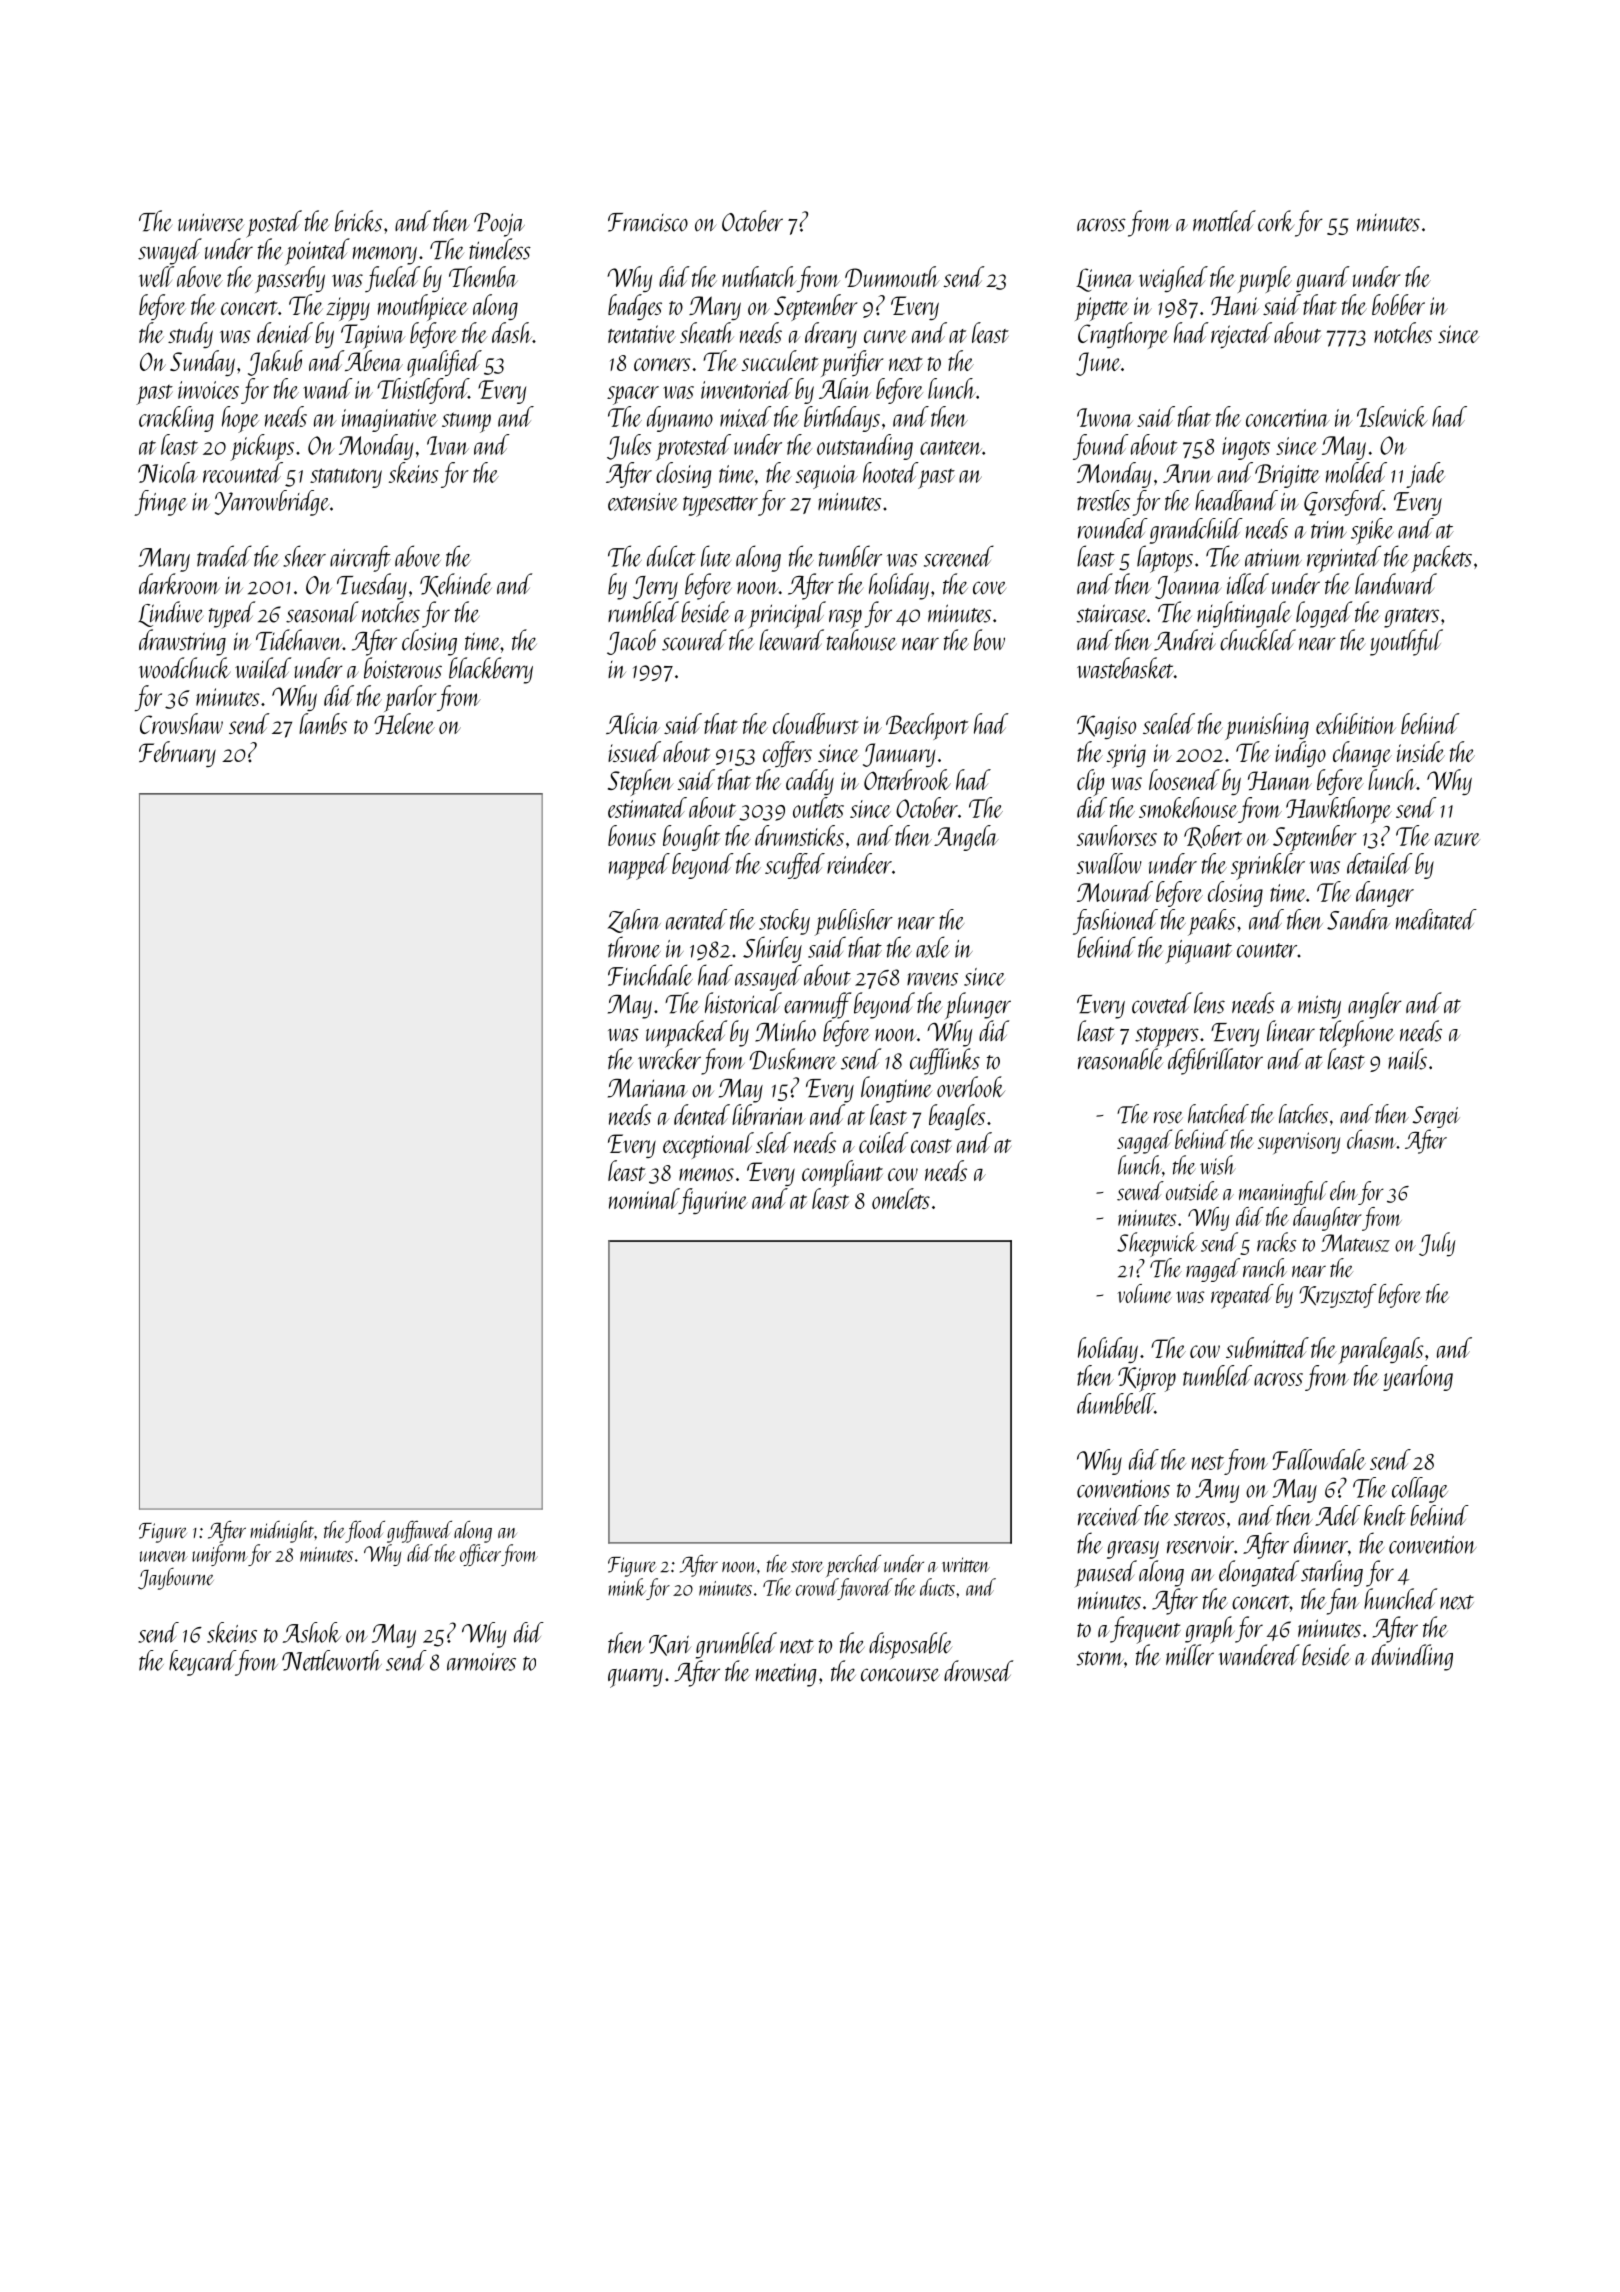 This image has width=1620, height=2292. What do you see at coordinates (1421, 751) in the image?
I see `inside` at bounding box center [1421, 751].
